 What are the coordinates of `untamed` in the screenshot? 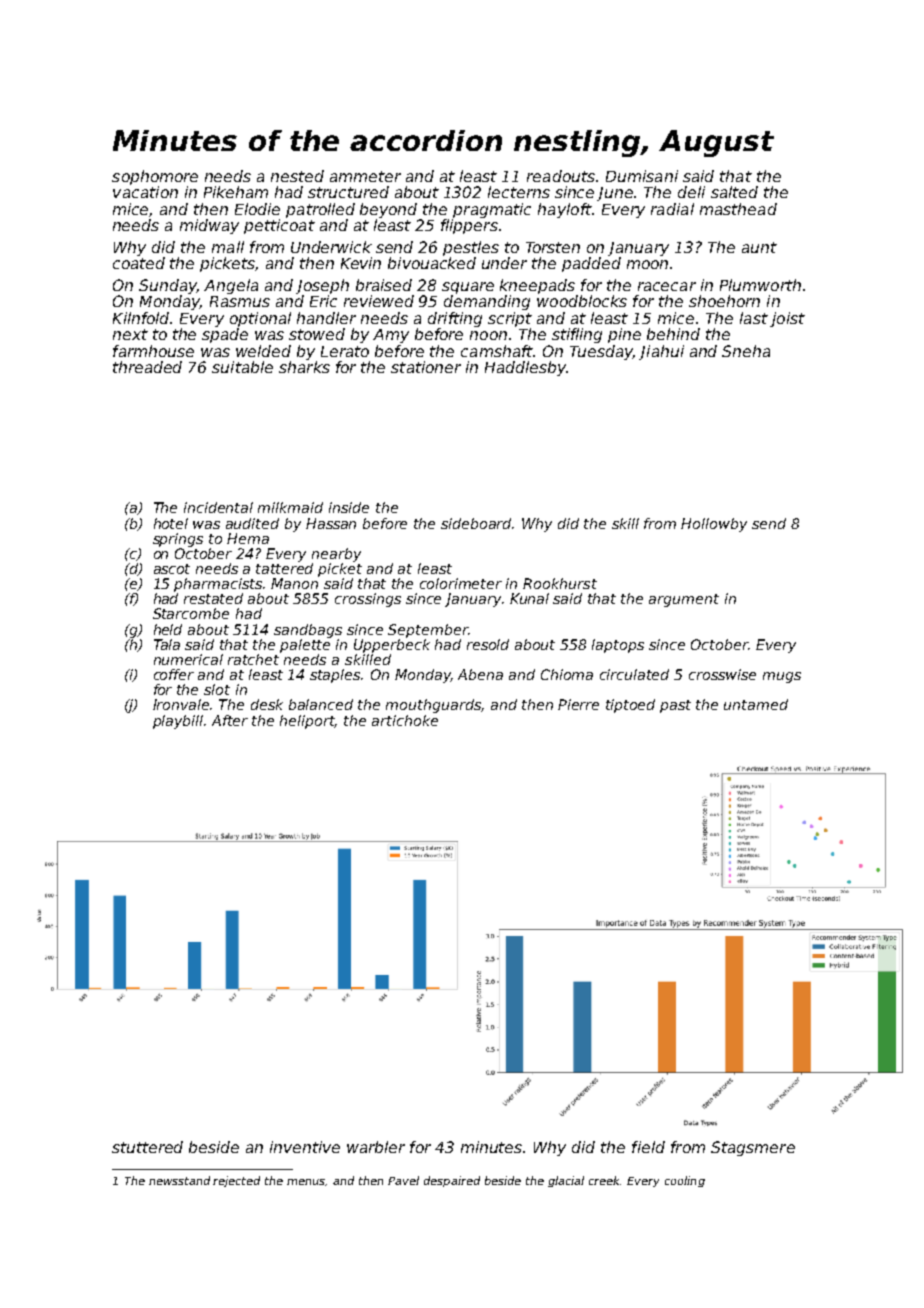 It's located at (756, 704).
